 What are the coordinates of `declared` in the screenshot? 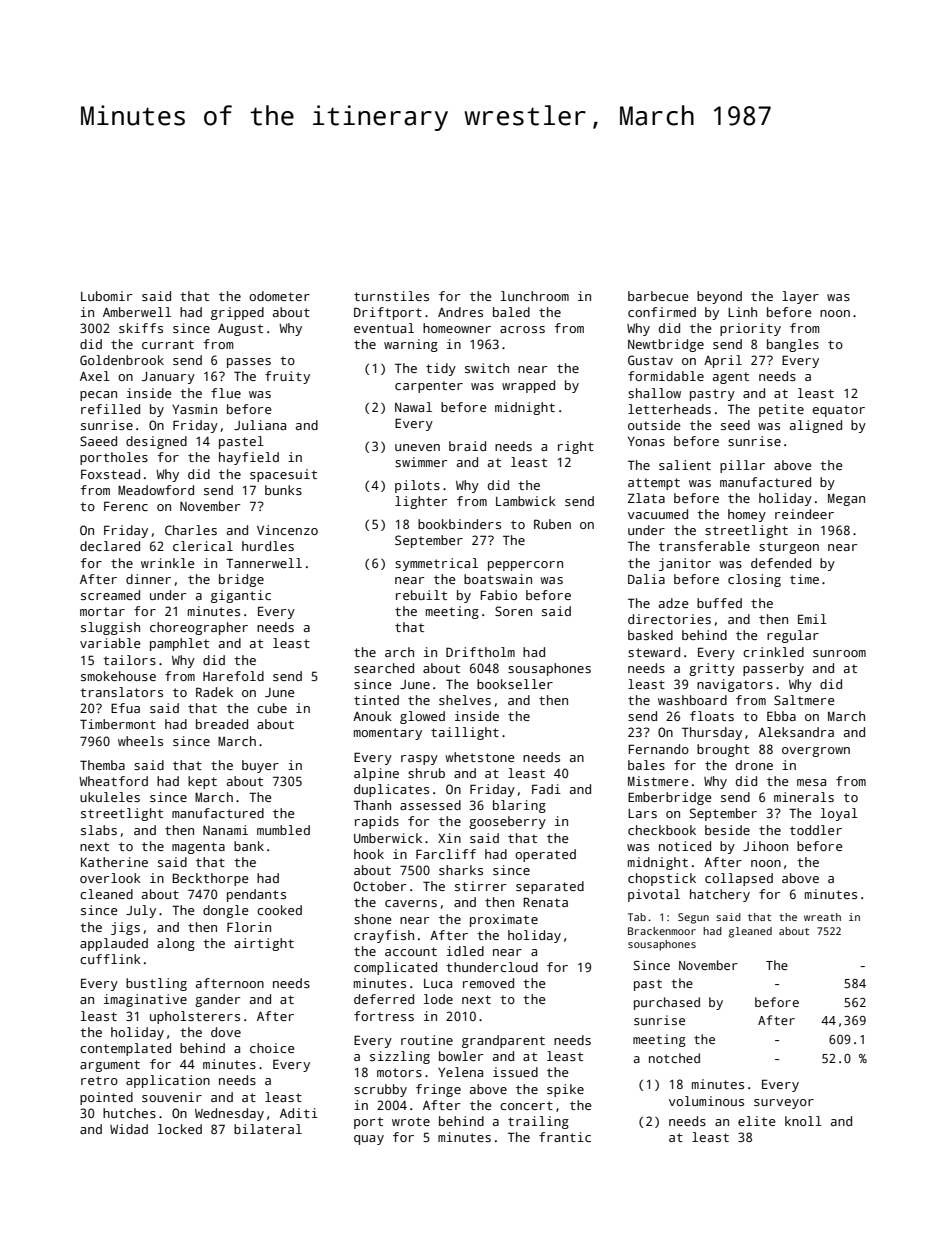 It's located at (110, 546).
